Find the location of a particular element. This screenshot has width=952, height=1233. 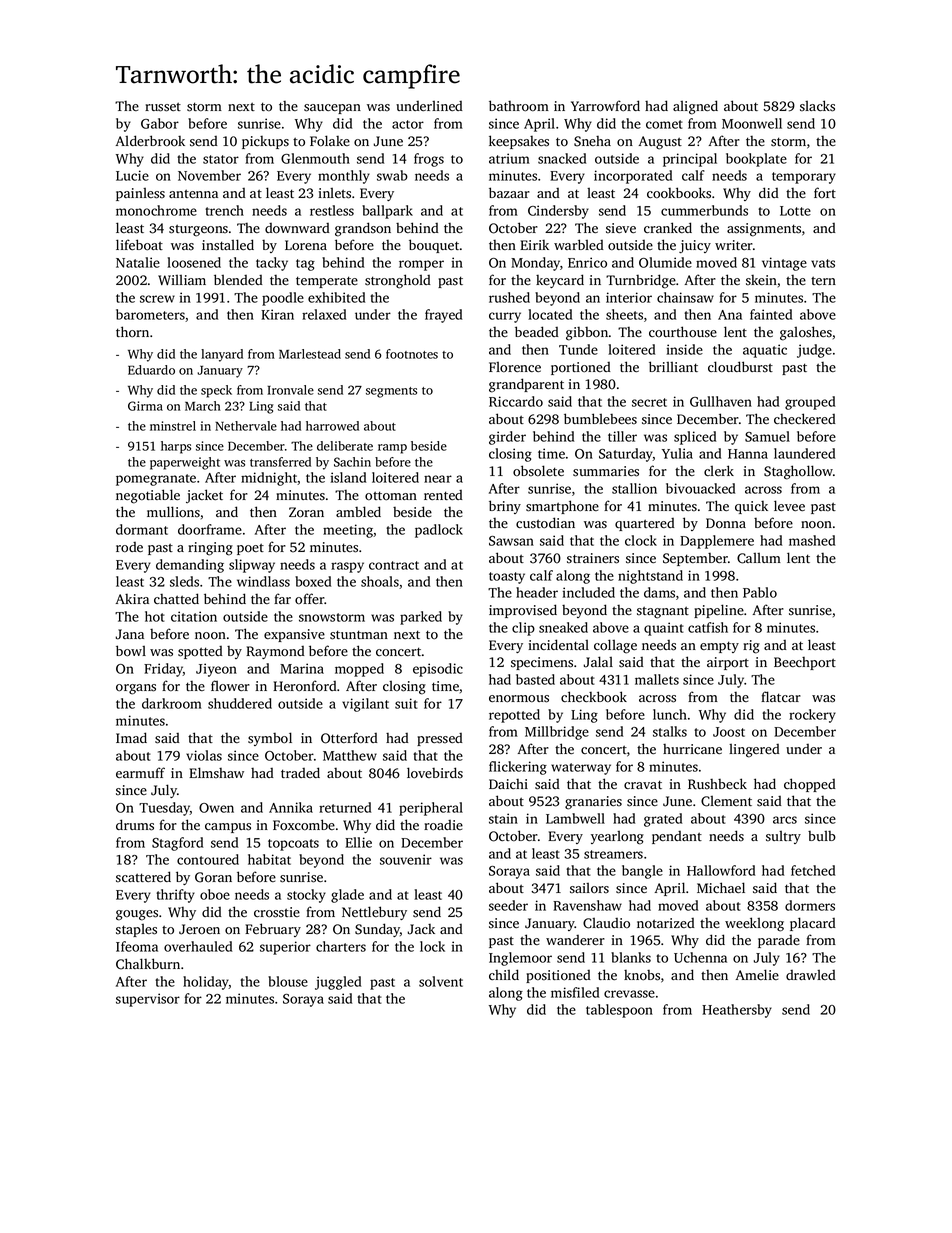

saucepan is located at coordinates (332, 109).
